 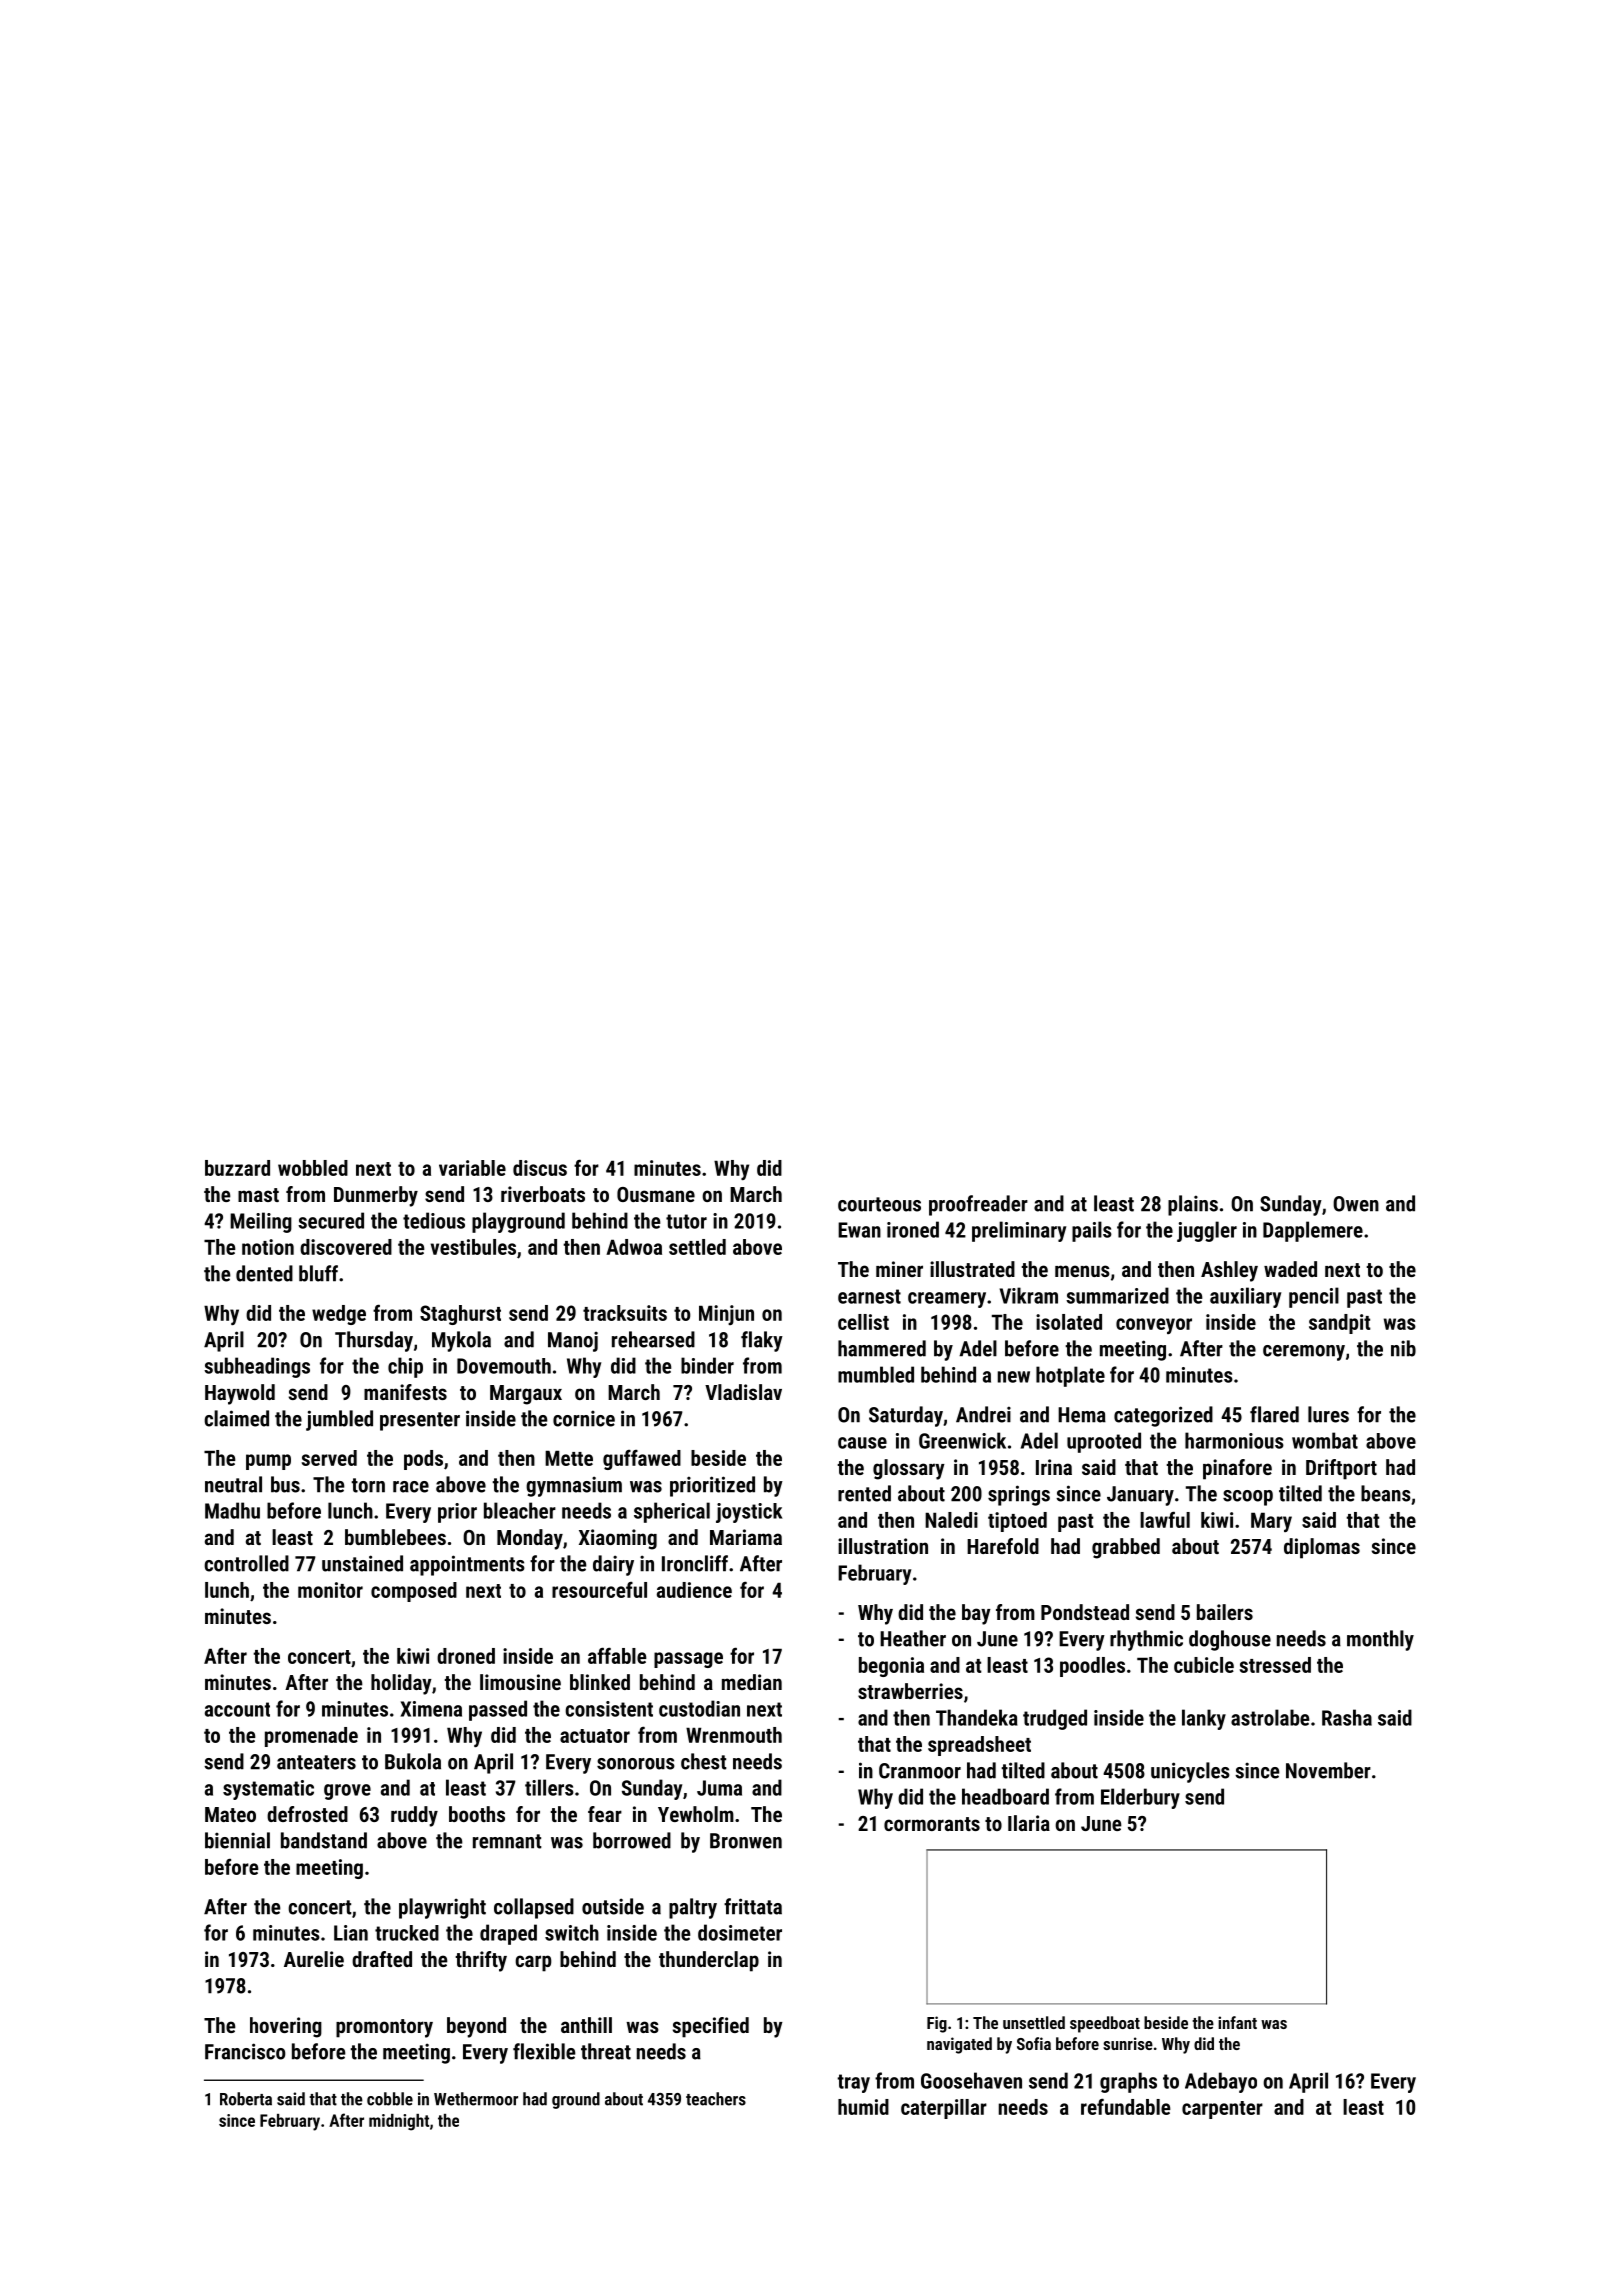 I want to click on binder, so click(x=707, y=1365).
